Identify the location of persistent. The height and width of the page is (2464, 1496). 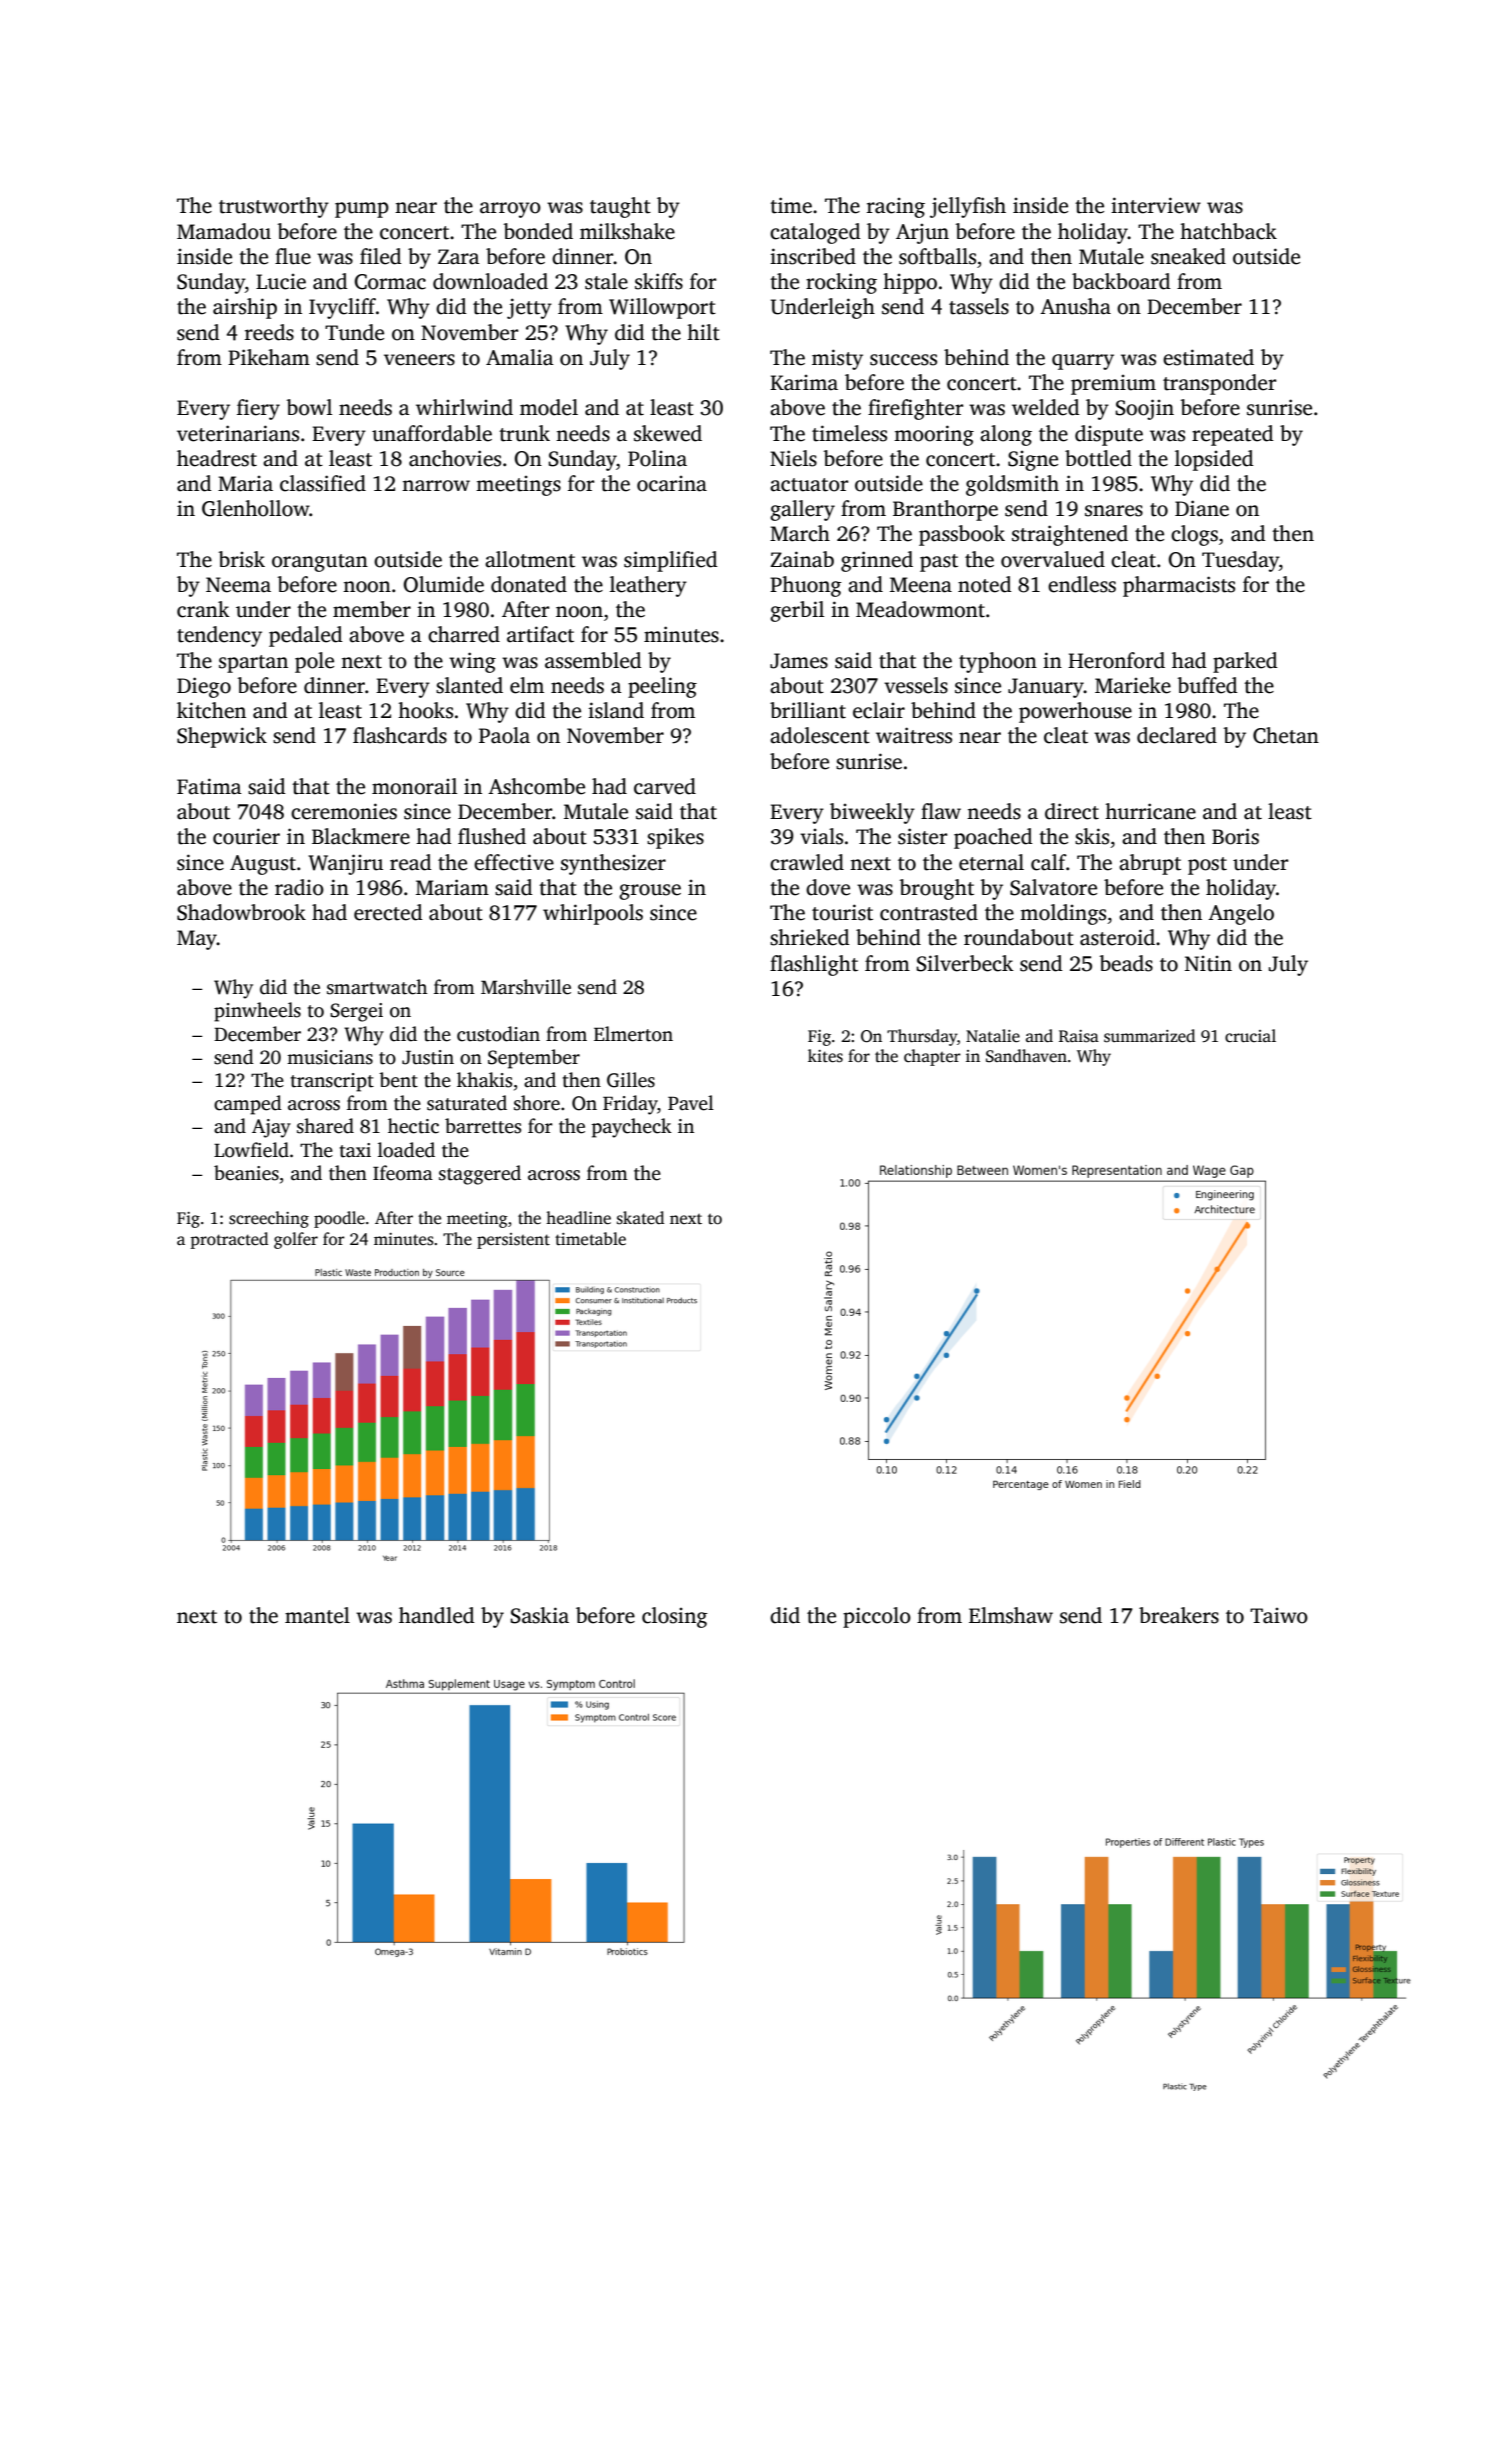
(513, 1241).
